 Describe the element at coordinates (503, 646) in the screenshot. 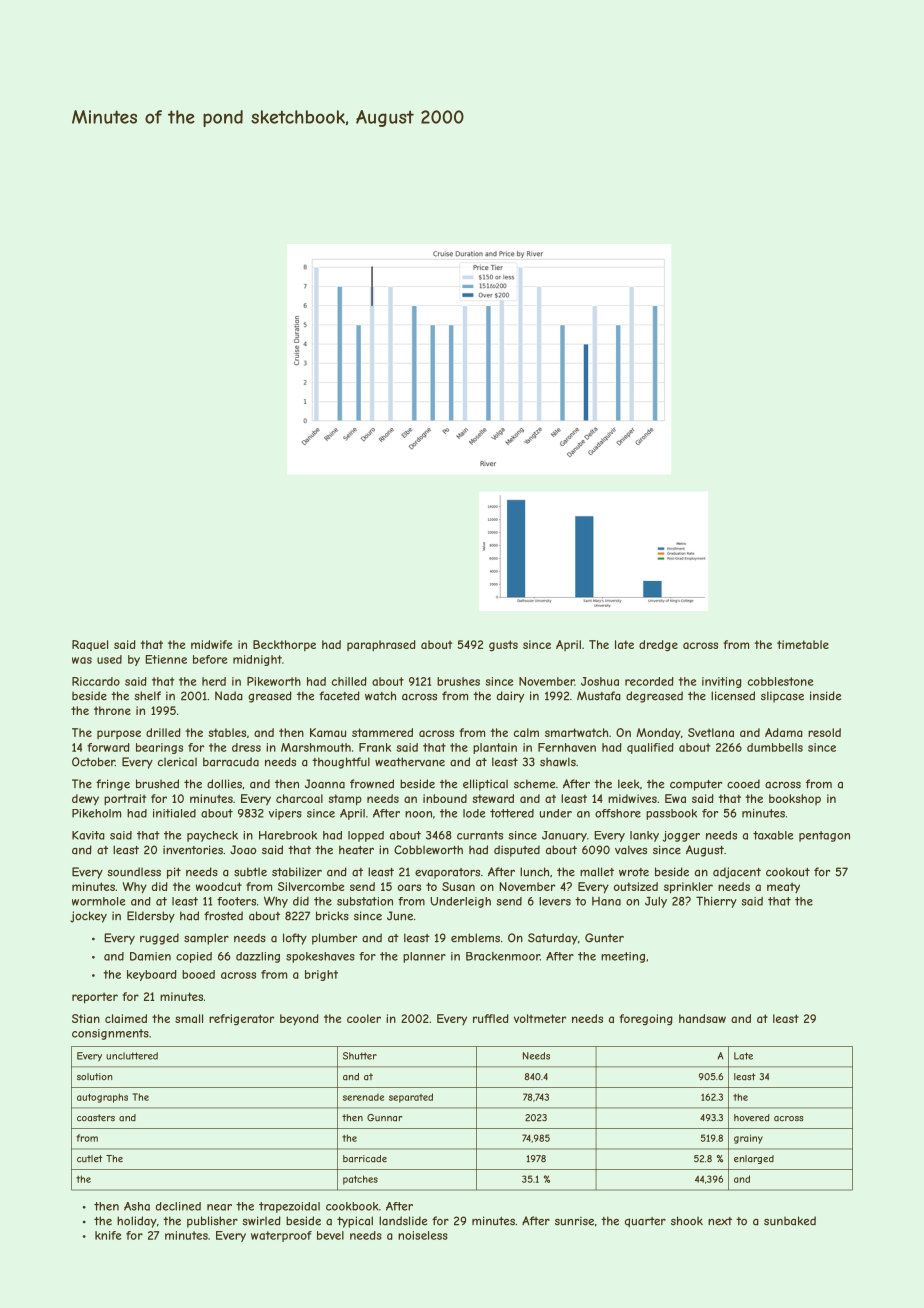

I see `gusts` at that location.
